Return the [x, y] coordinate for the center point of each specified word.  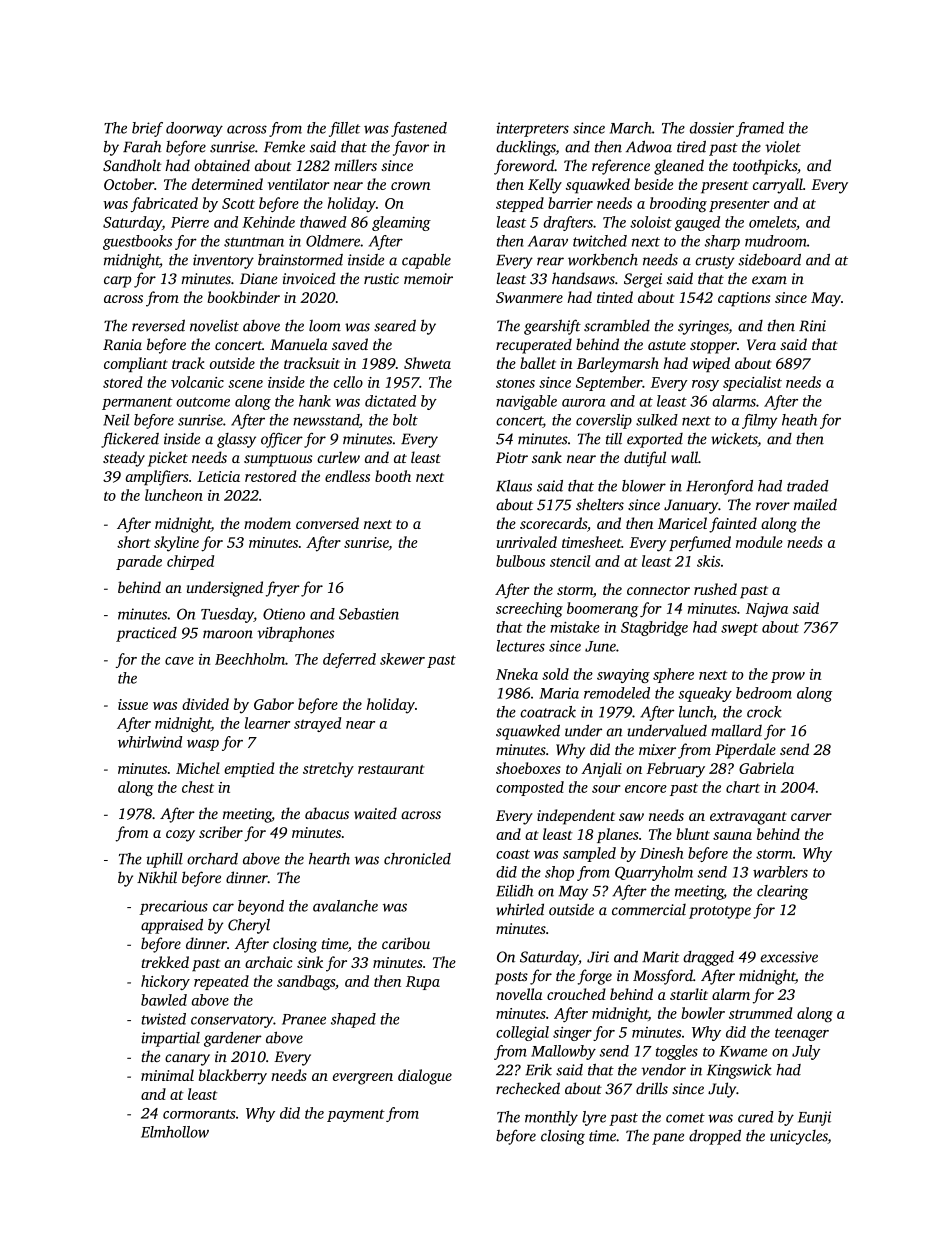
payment [356, 1115]
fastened [419, 129]
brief [147, 129]
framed [760, 129]
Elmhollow [175, 1132]
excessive [789, 957]
